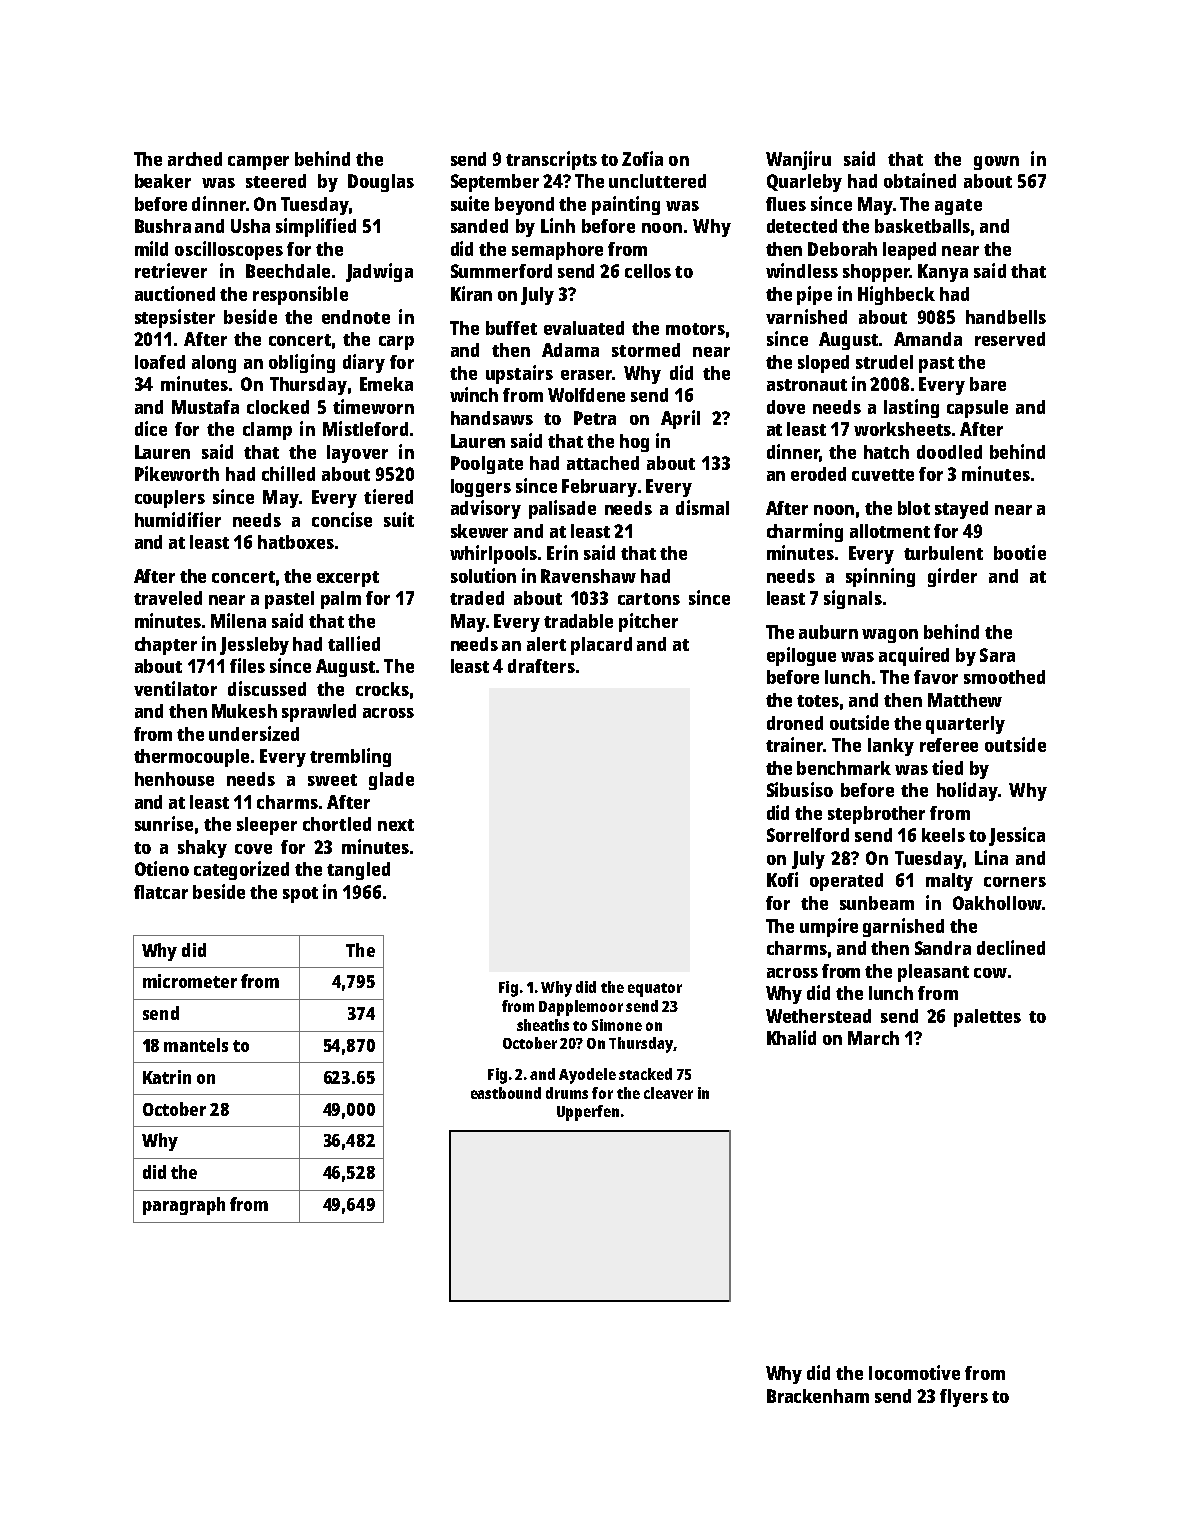 The height and width of the screenshot is (1527, 1180). Describe the element at coordinates (648, 622) in the screenshot. I see `pitcher` at that location.
